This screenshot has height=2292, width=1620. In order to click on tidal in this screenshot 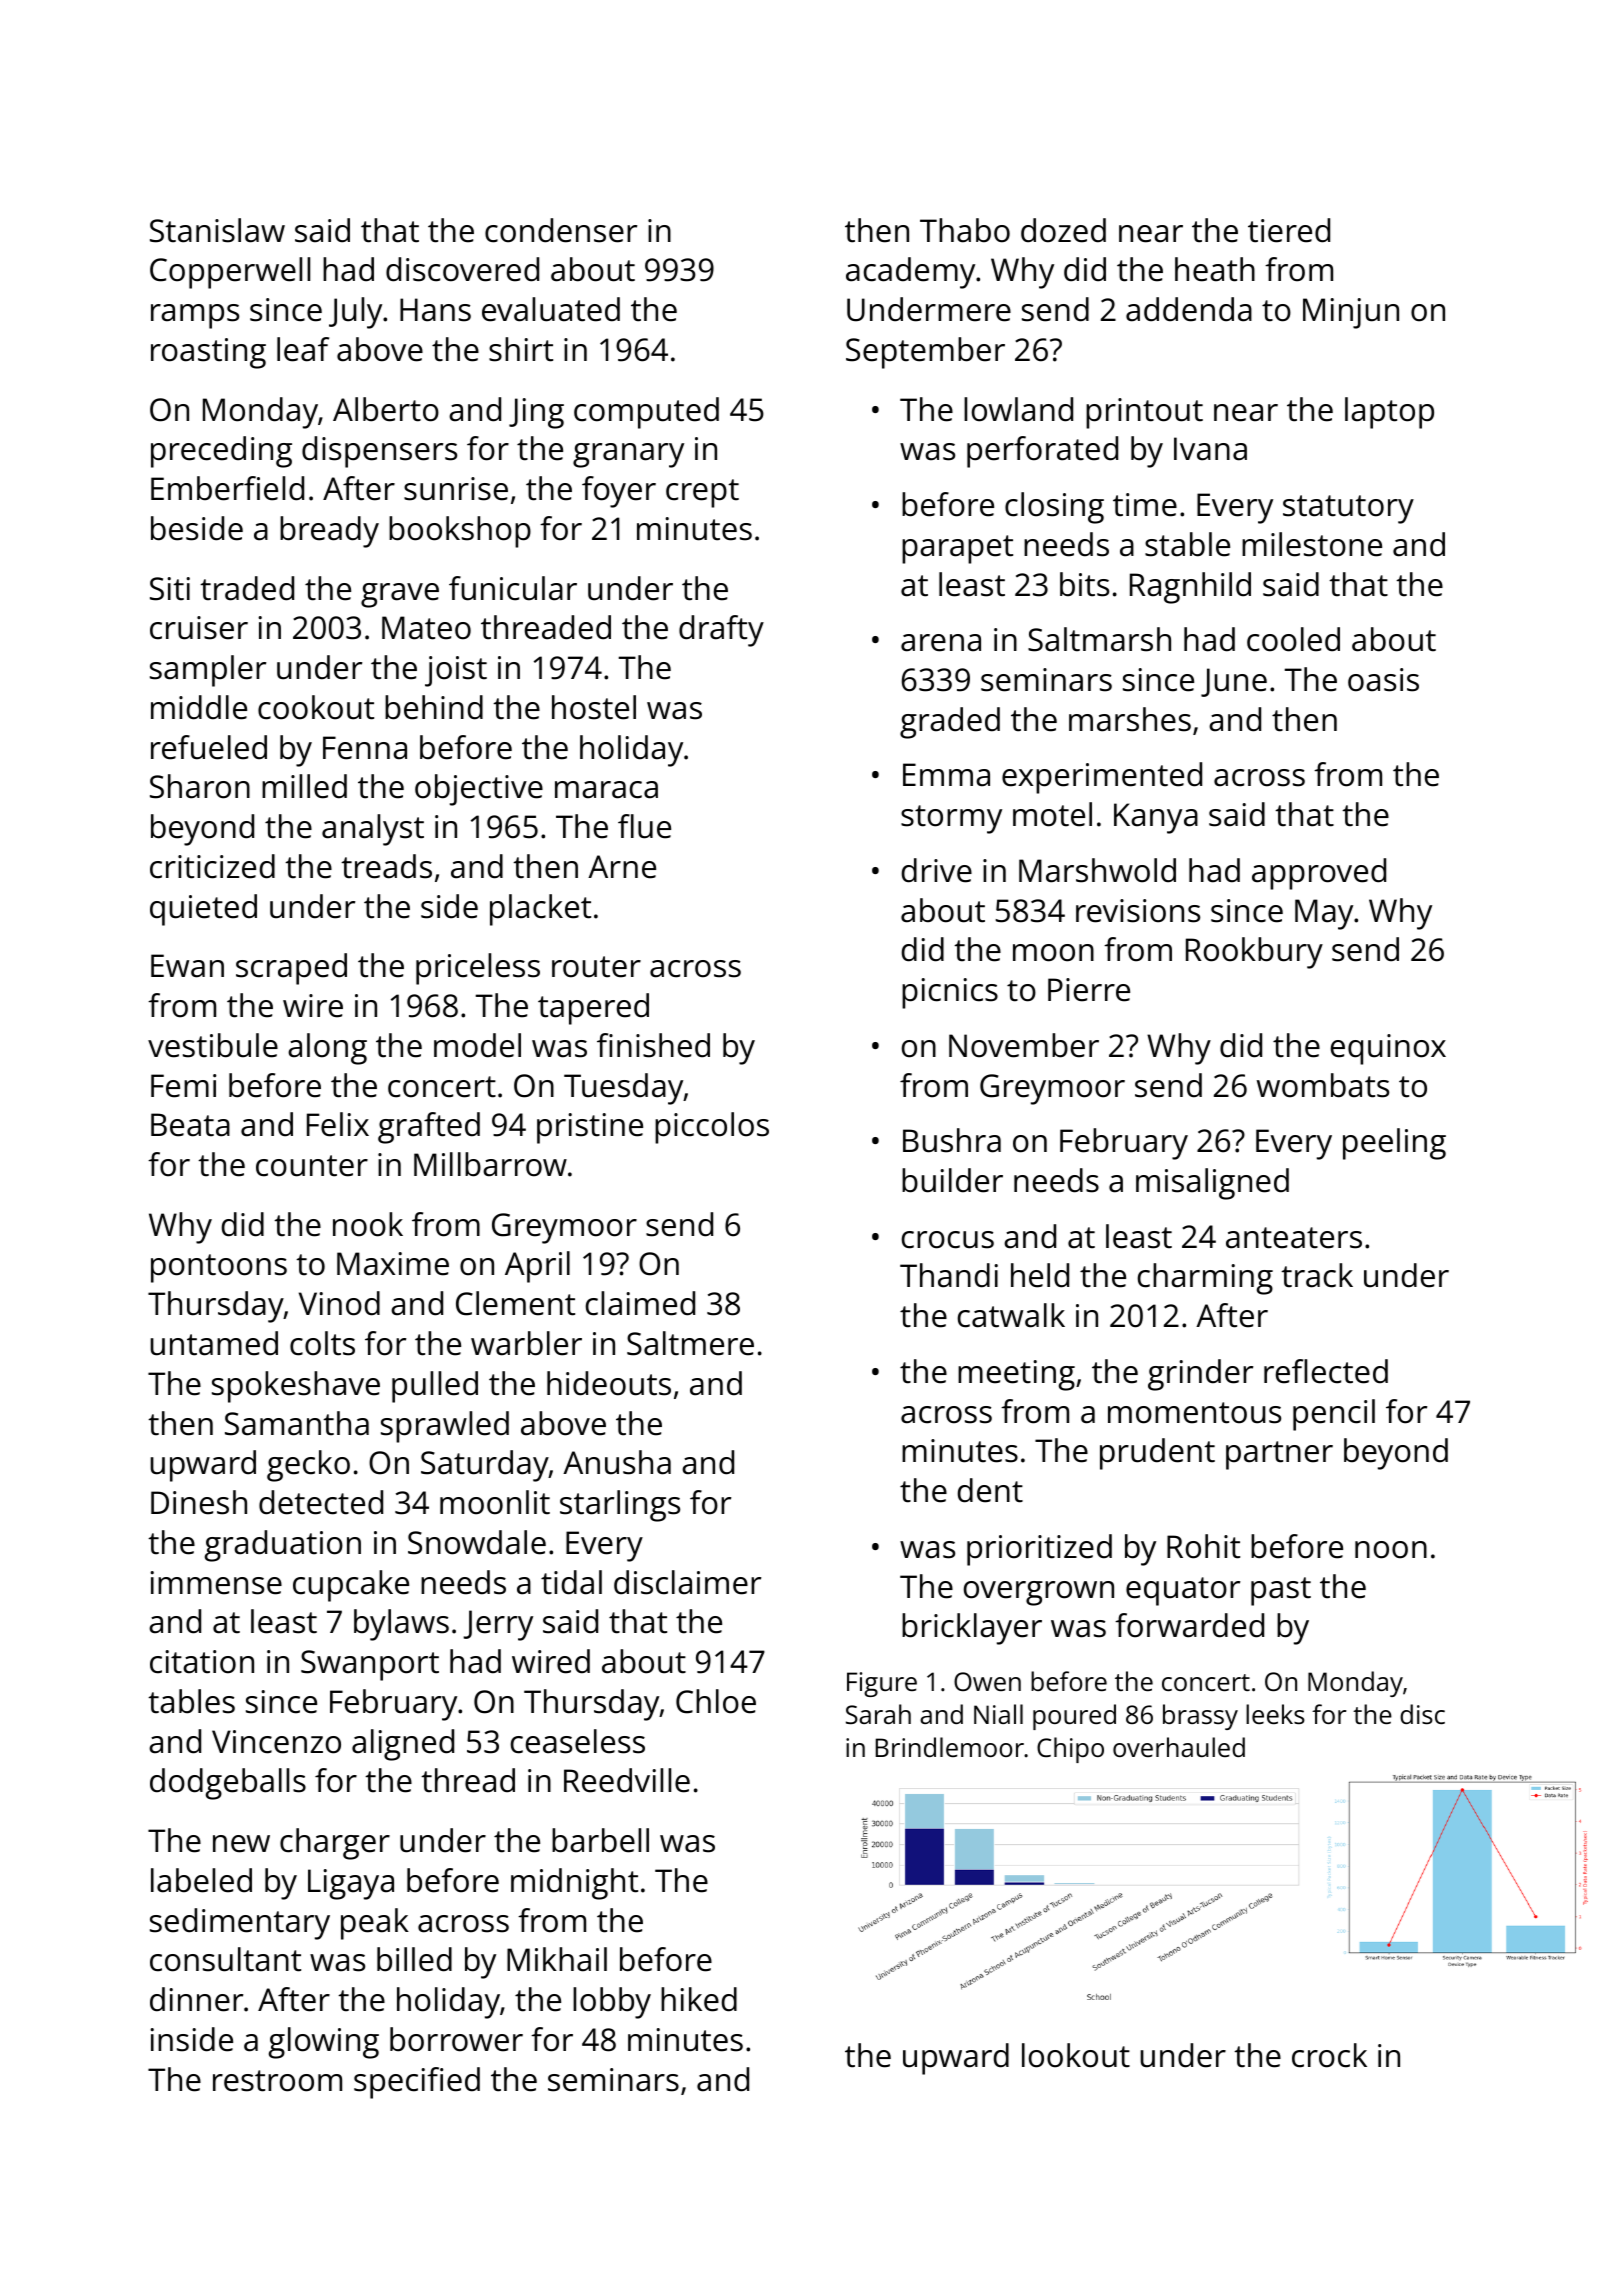, I will do `click(571, 1582)`.
